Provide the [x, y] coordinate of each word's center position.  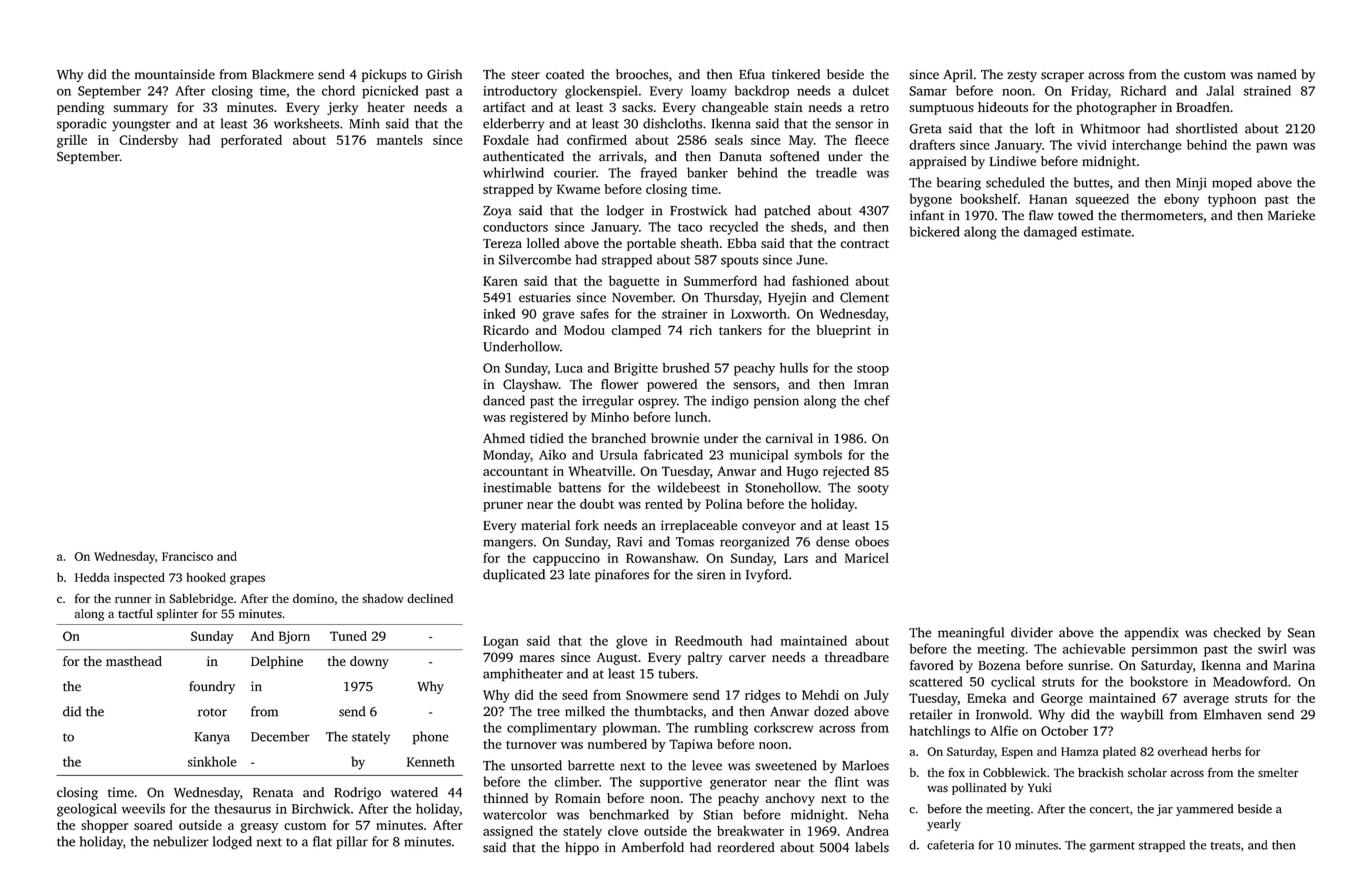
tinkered [796, 74]
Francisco [187, 556]
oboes [872, 541]
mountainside [175, 74]
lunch [691, 417]
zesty [1022, 76]
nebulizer [181, 841]
